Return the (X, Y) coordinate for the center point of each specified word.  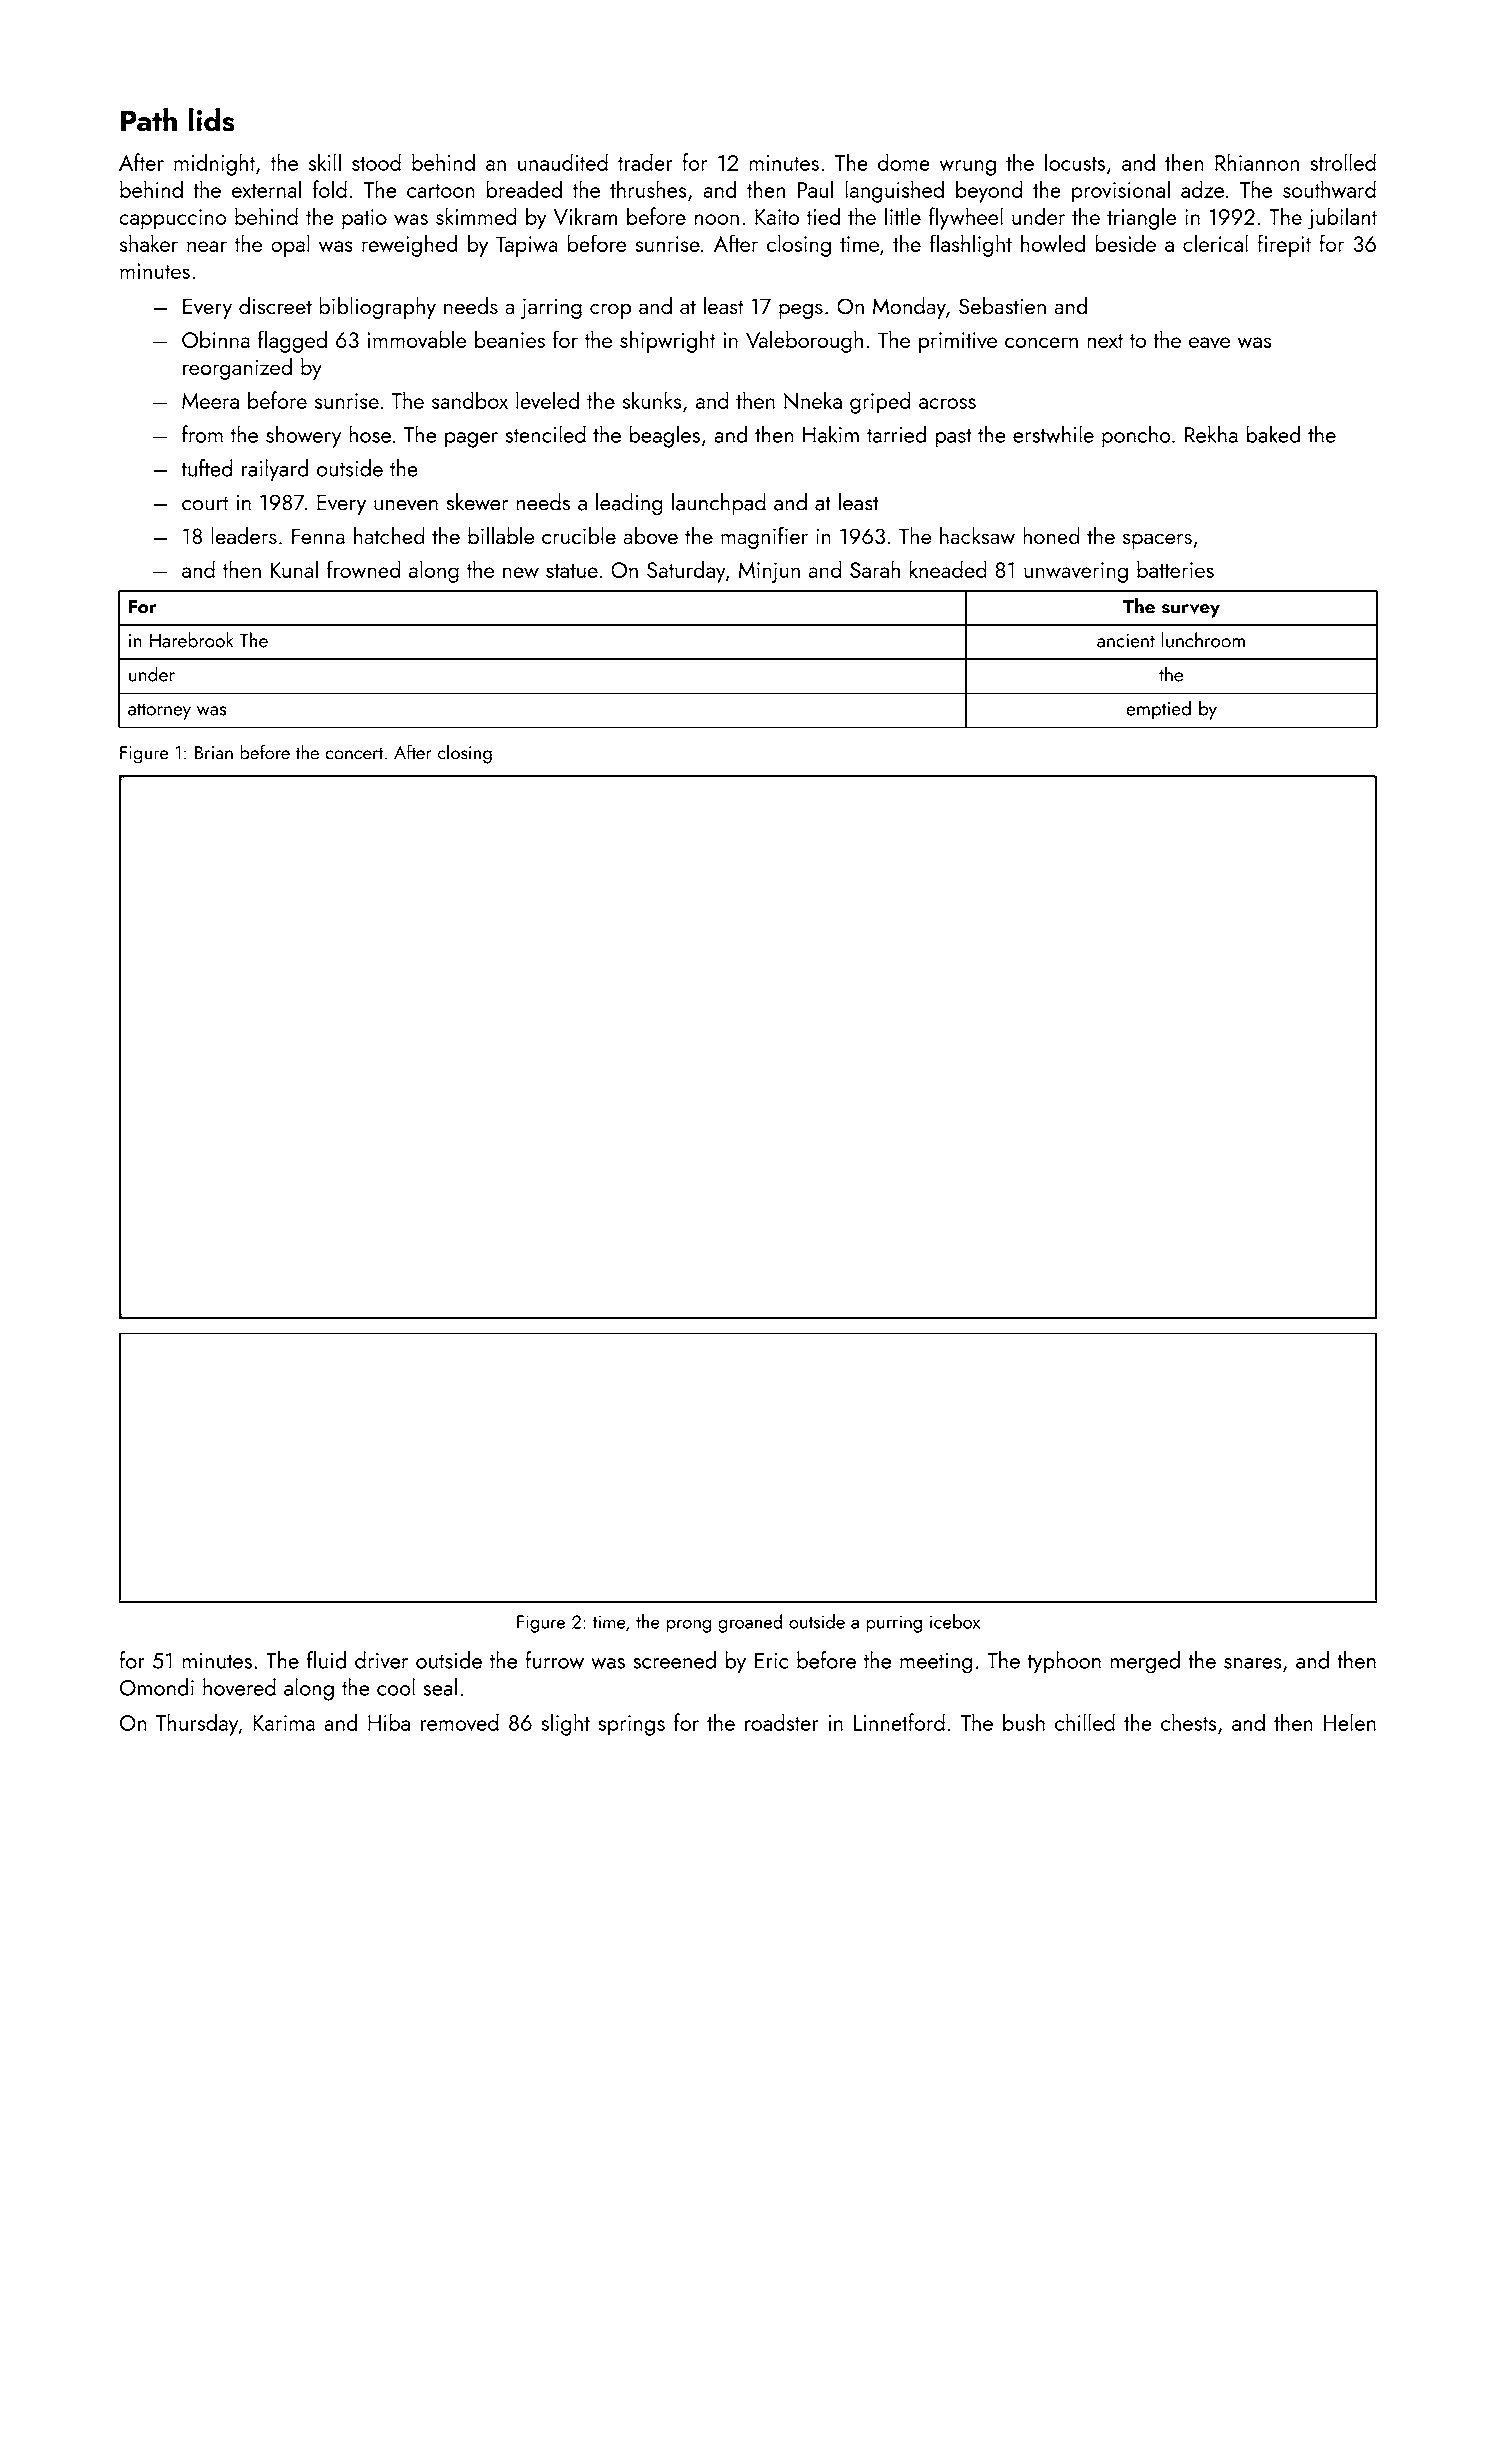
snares (1253, 1663)
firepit (1284, 245)
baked (1273, 434)
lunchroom (1203, 640)
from (202, 434)
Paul (815, 189)
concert (354, 753)
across (947, 403)
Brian (214, 753)
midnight (214, 164)
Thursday (197, 1724)
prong (689, 1626)
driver (381, 1660)
